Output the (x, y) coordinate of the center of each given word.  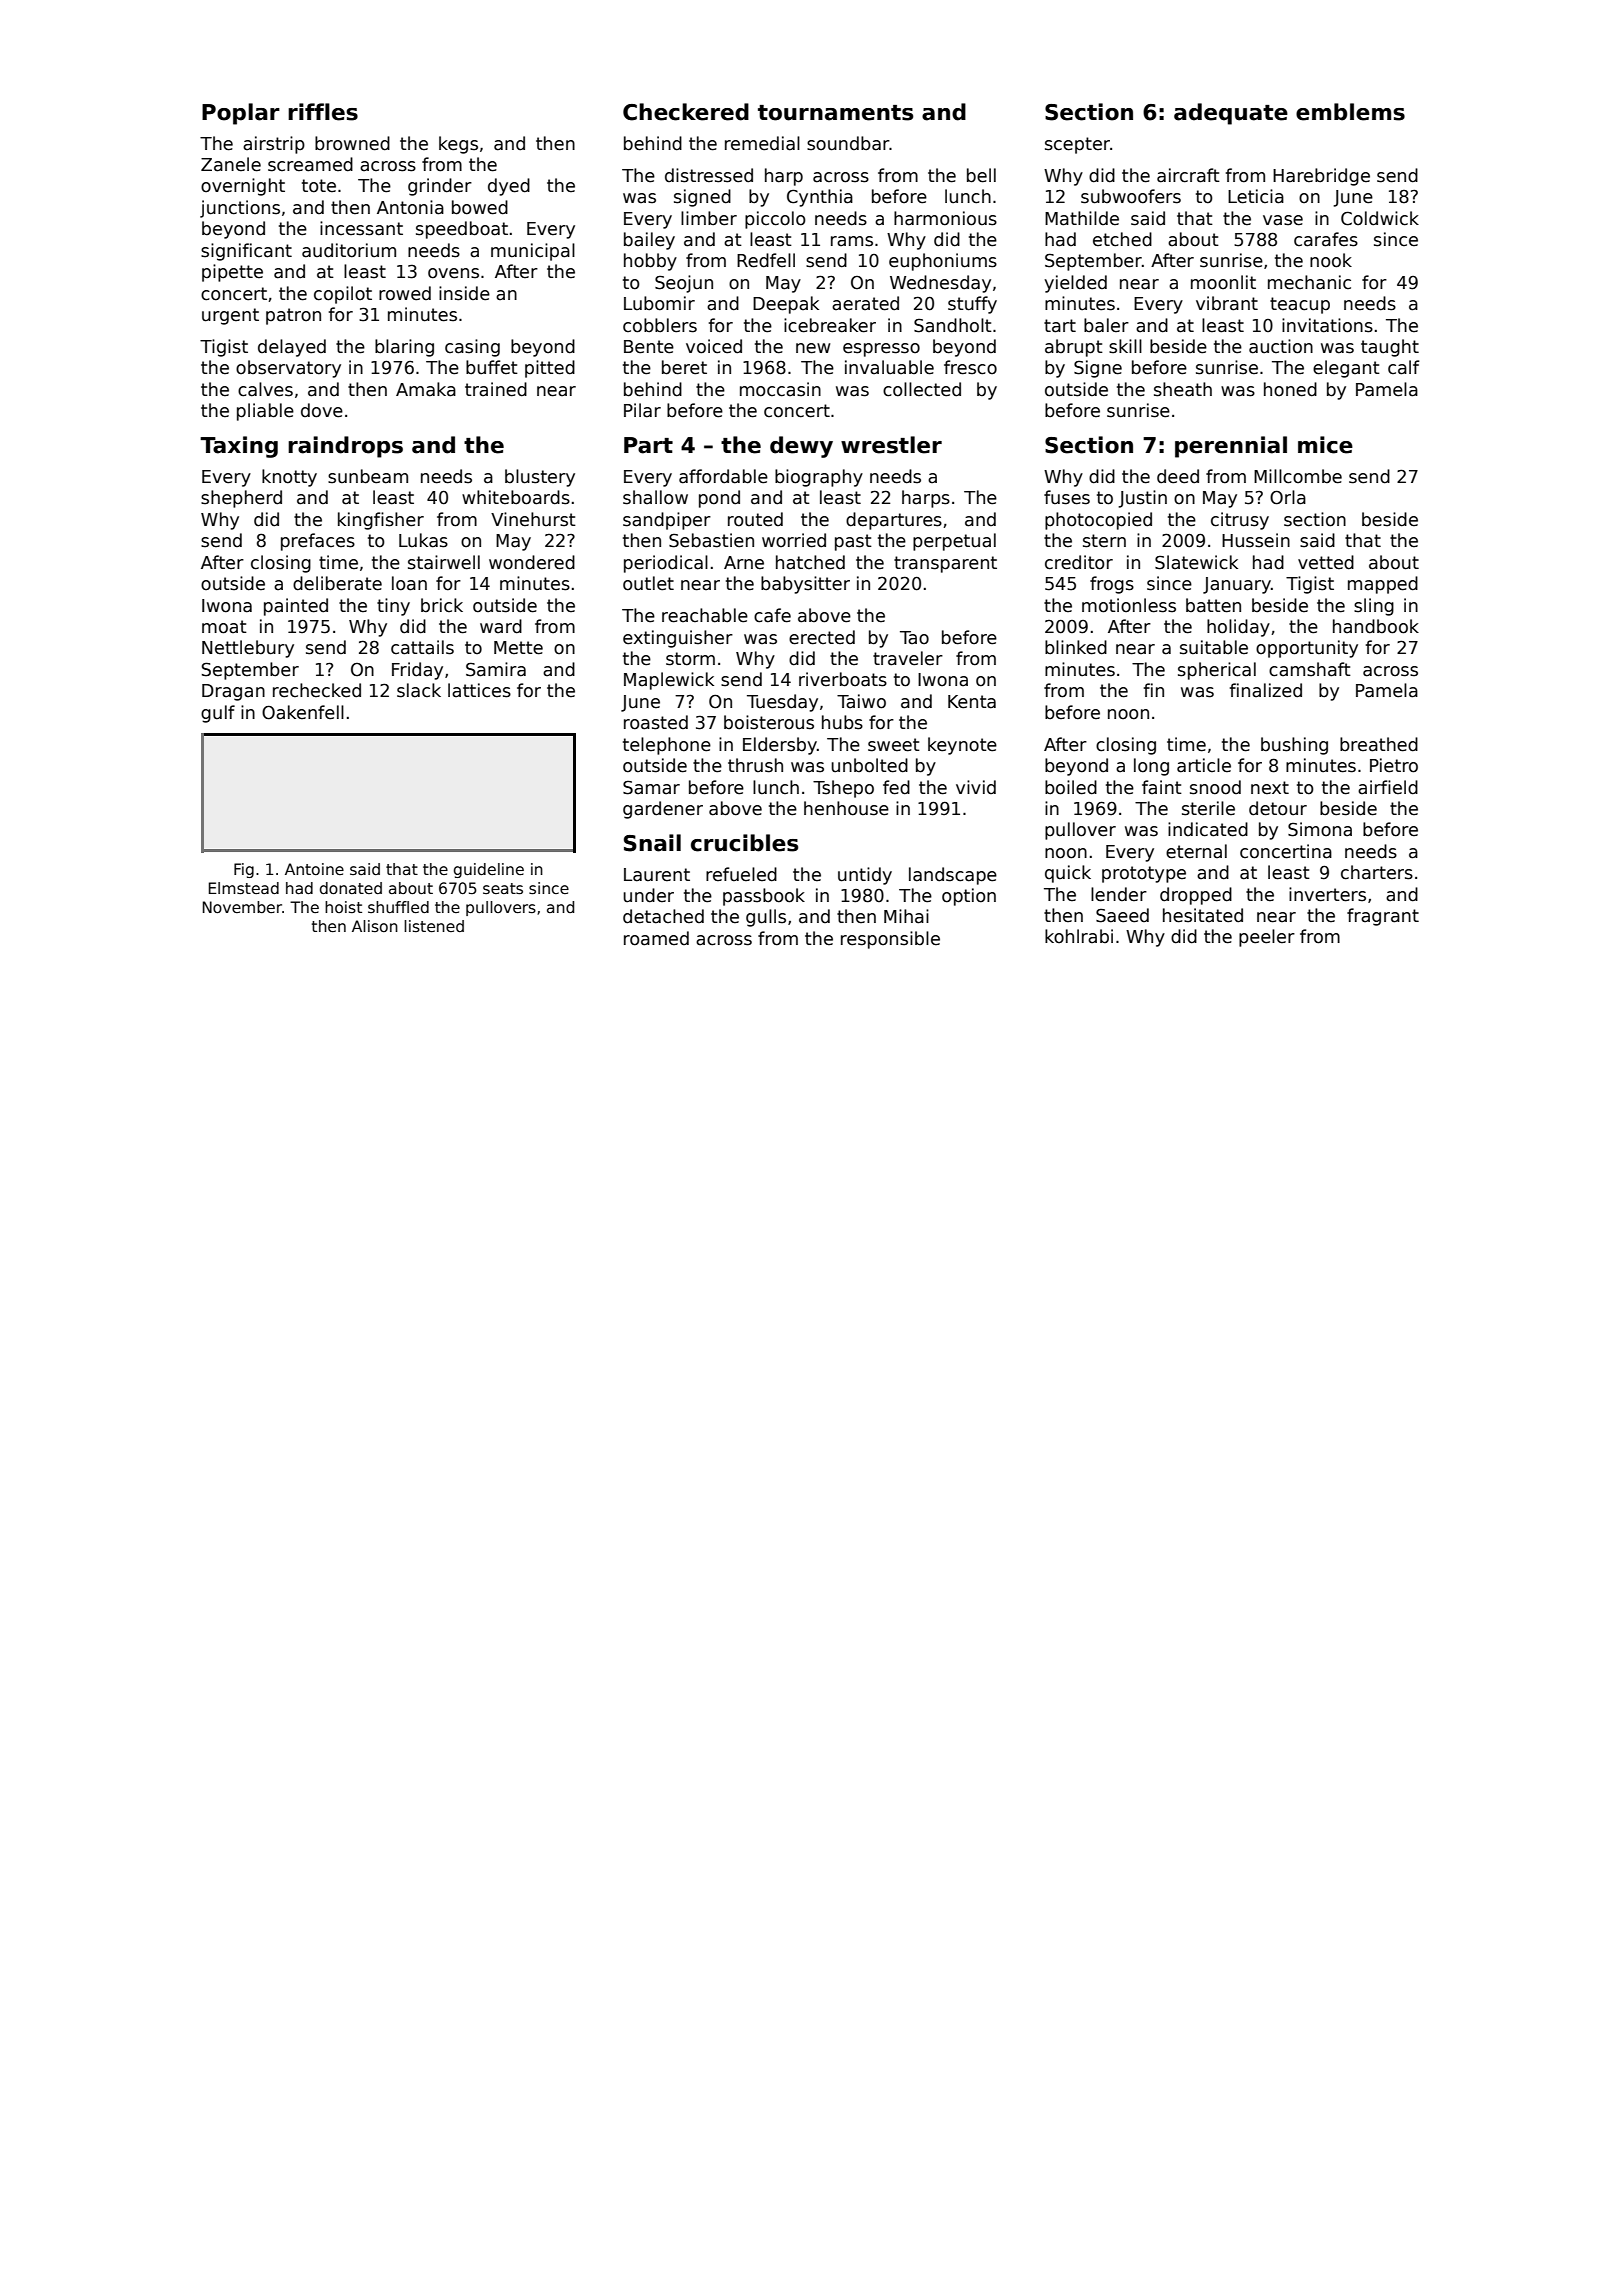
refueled (741, 874)
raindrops (345, 447)
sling (1374, 607)
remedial (762, 143)
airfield (1388, 787)
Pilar (642, 410)
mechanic (1309, 282)
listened (434, 926)
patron (293, 316)
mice (1325, 445)
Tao (914, 638)
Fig (244, 870)
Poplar (241, 114)
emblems (1350, 112)
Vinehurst (533, 519)
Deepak (786, 305)
